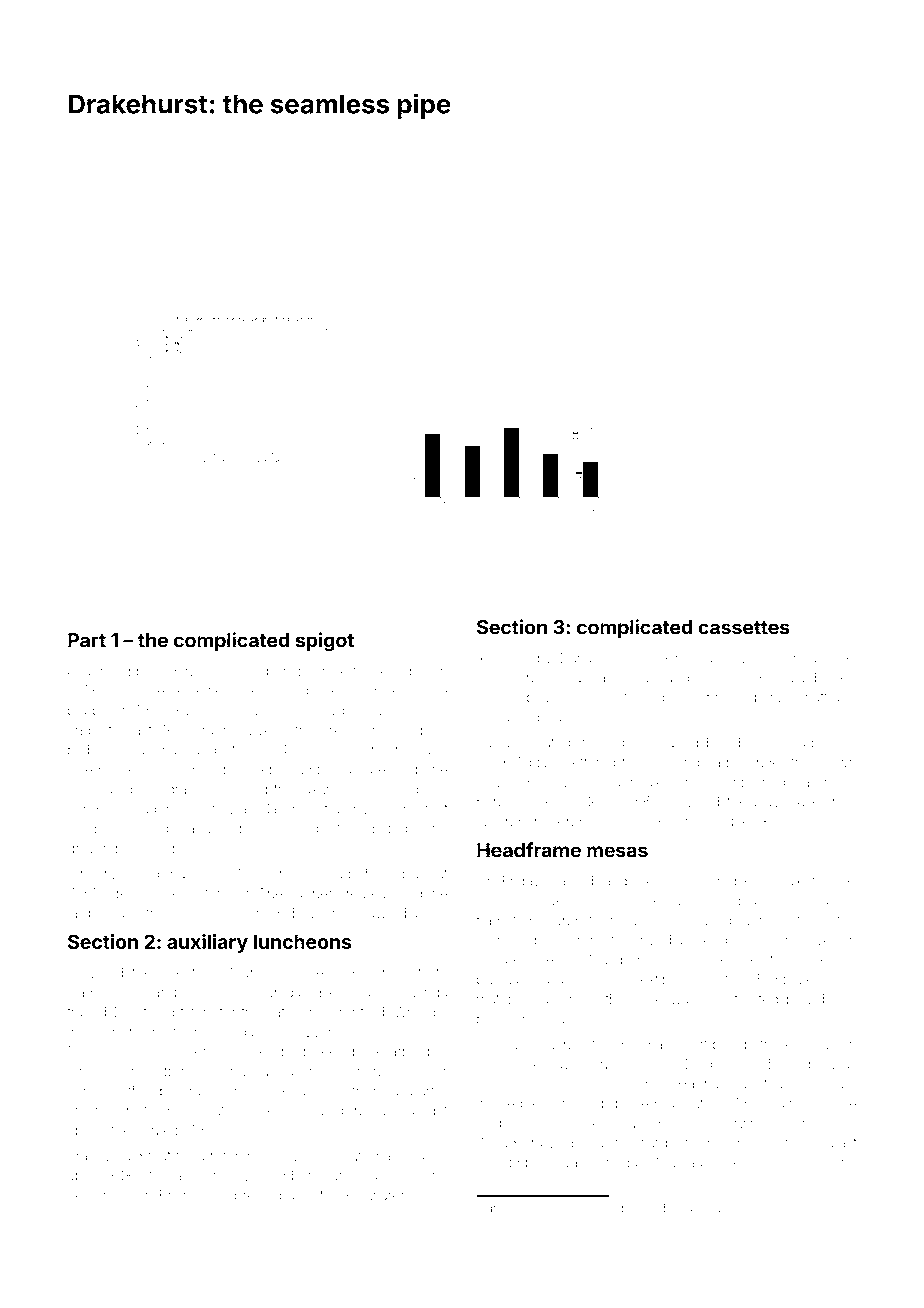  I want to click on spigot, so click(324, 642).
